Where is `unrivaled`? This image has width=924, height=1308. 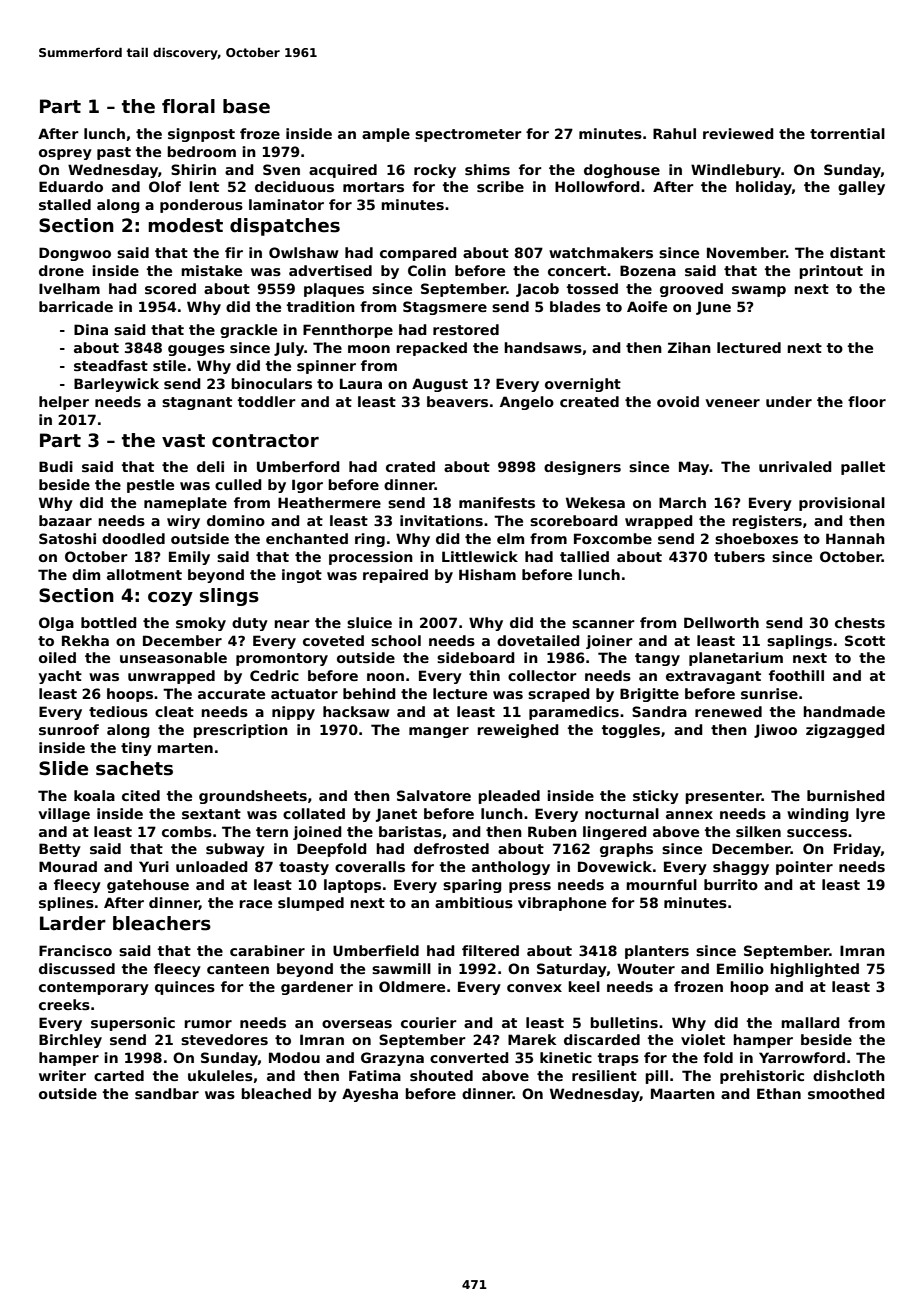 unrivaled is located at coordinates (795, 466).
